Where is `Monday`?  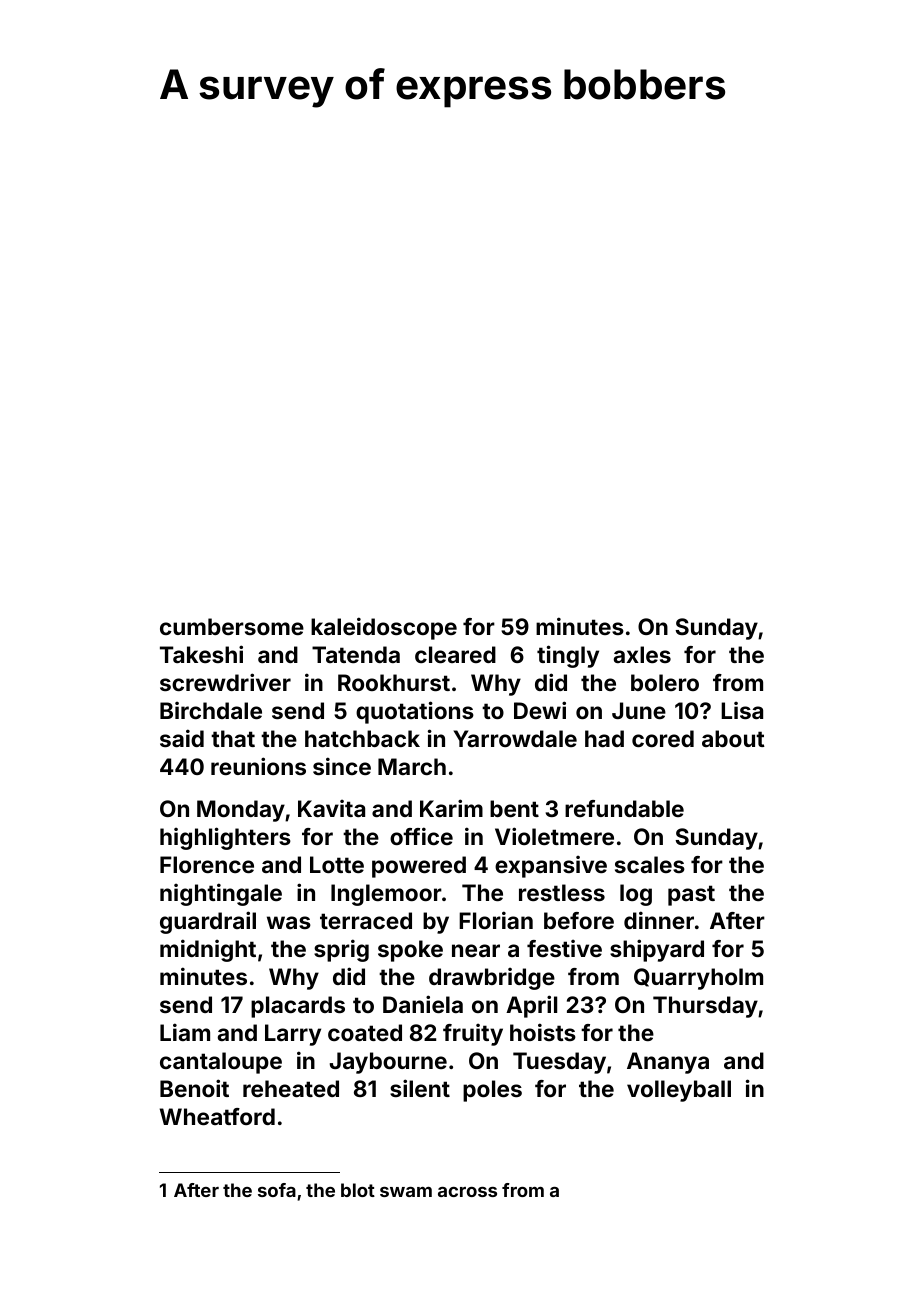 Monday is located at coordinates (241, 811).
